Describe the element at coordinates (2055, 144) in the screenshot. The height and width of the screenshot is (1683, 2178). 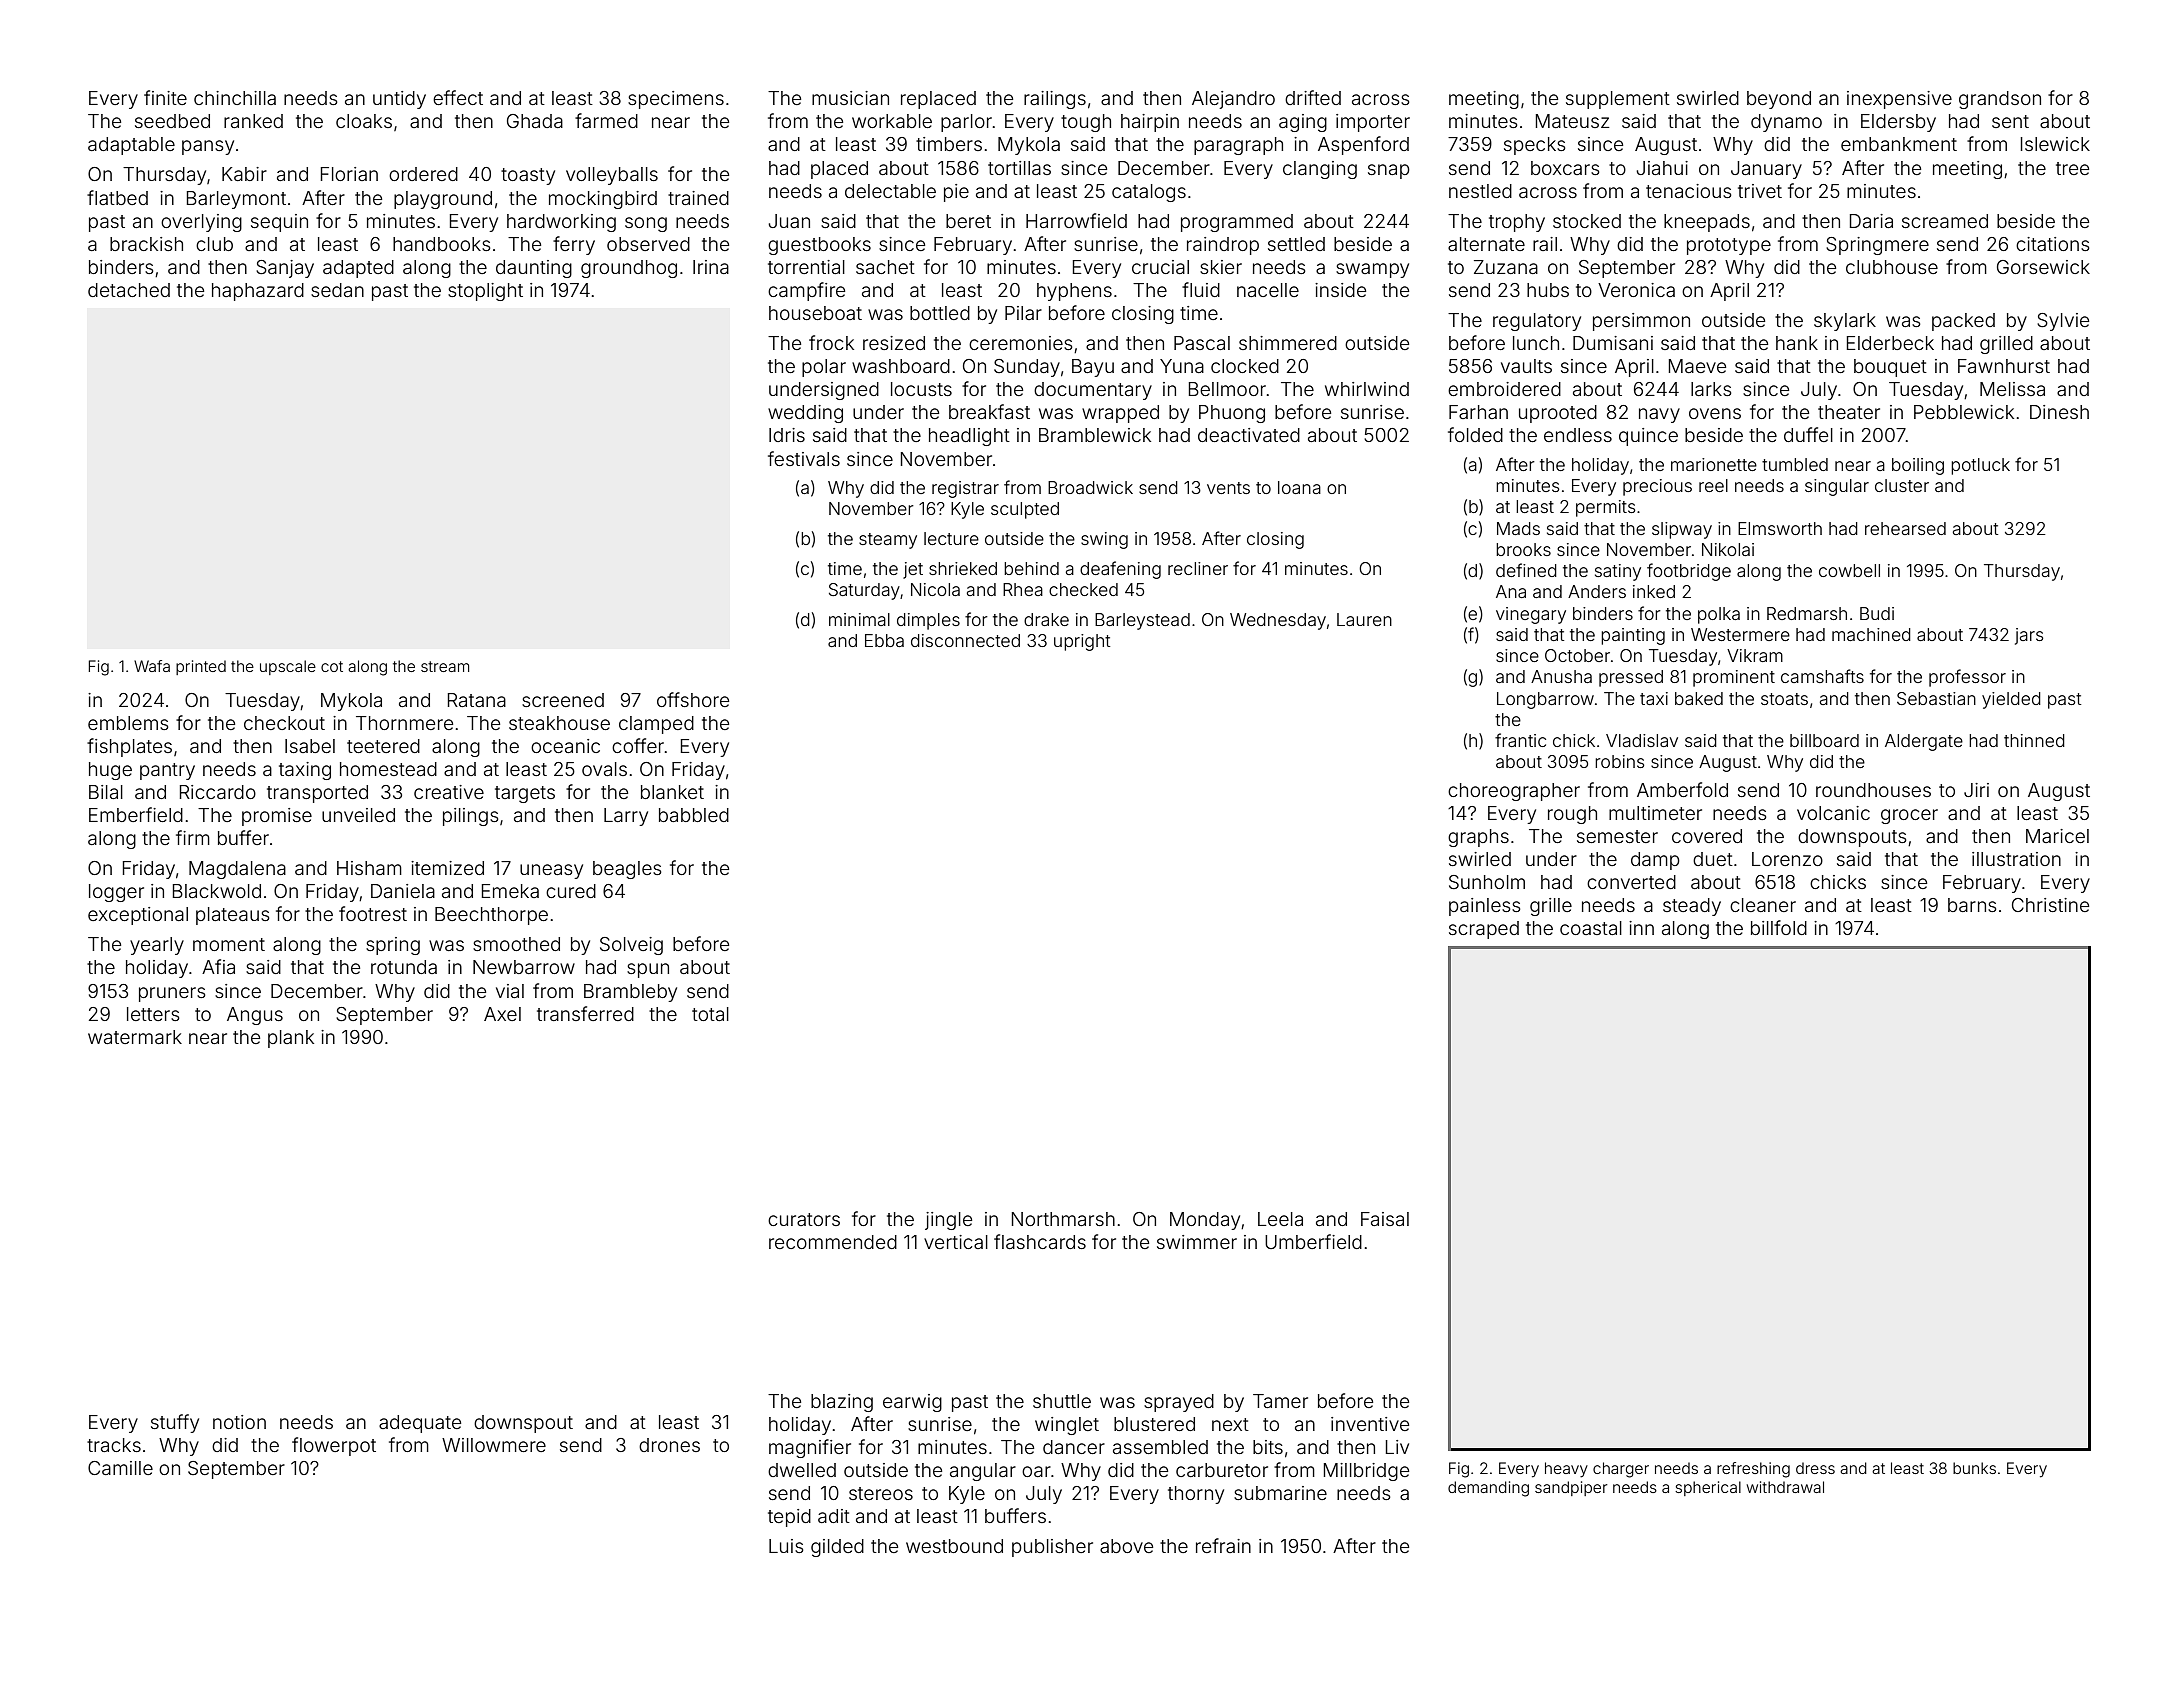
I see `Islewick` at that location.
